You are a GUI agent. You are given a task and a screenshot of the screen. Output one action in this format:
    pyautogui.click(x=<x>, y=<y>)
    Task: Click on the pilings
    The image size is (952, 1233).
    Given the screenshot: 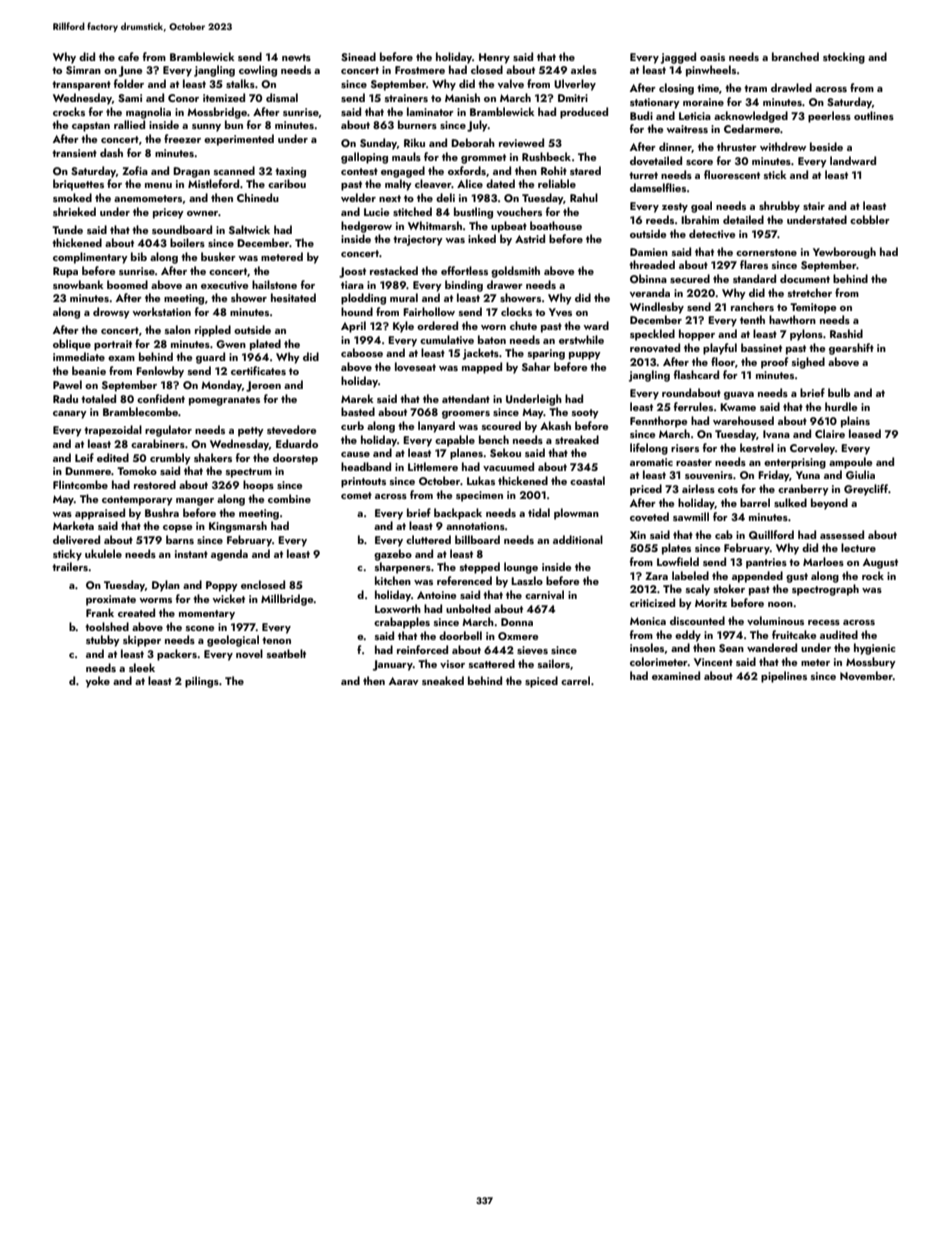 What is the action you would take?
    pyautogui.click(x=202, y=682)
